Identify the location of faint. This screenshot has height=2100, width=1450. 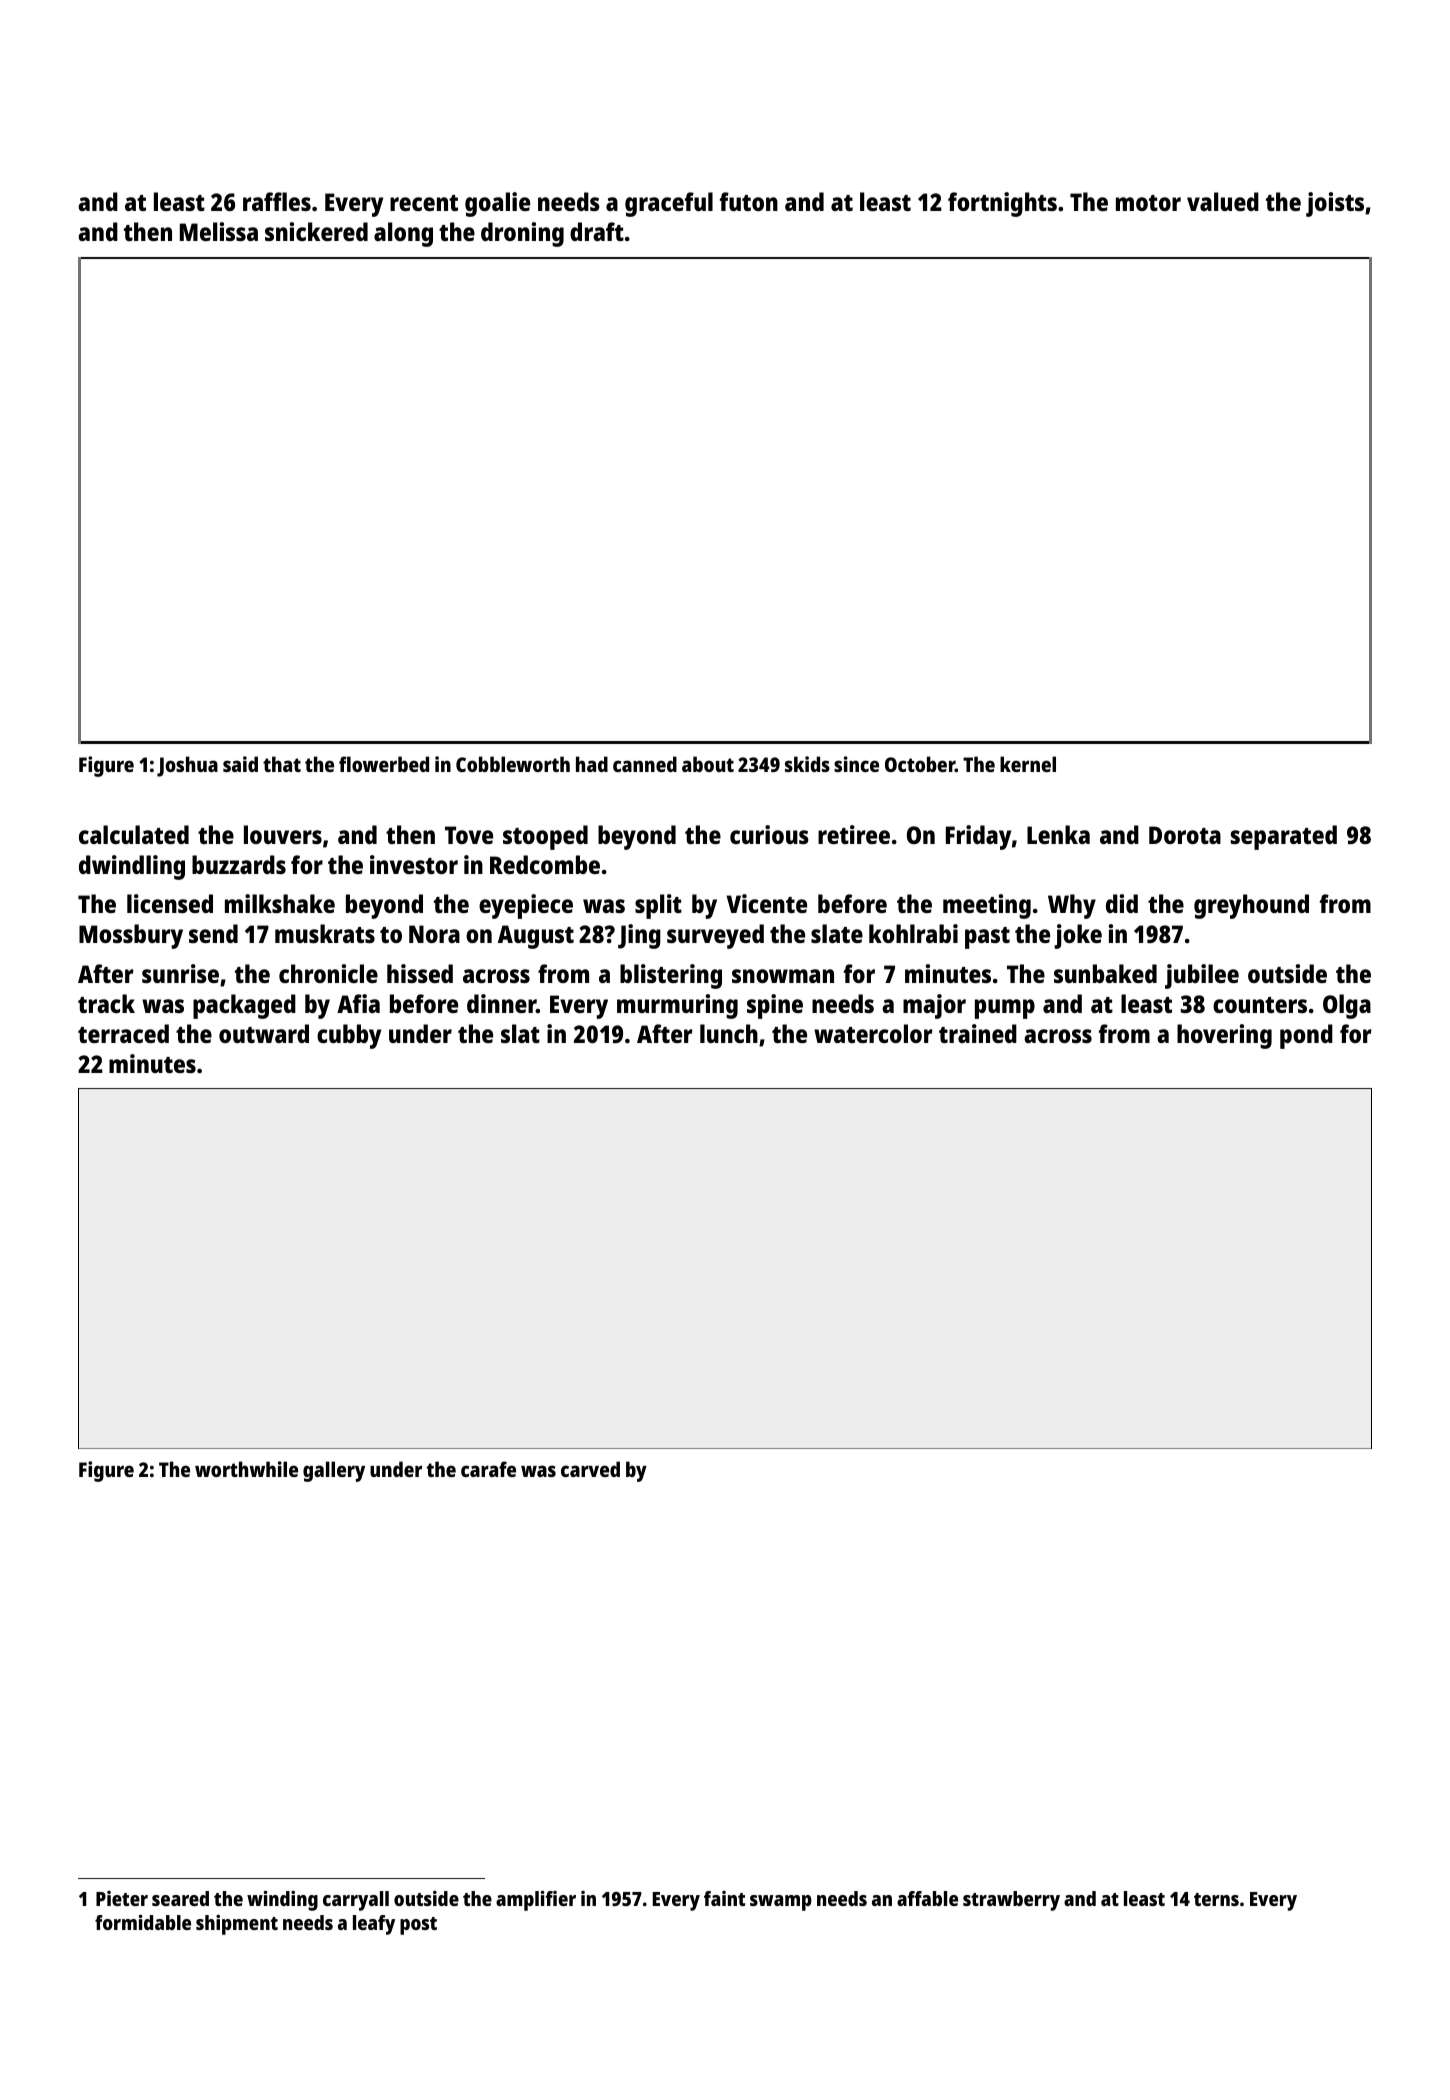
(724, 1898).
